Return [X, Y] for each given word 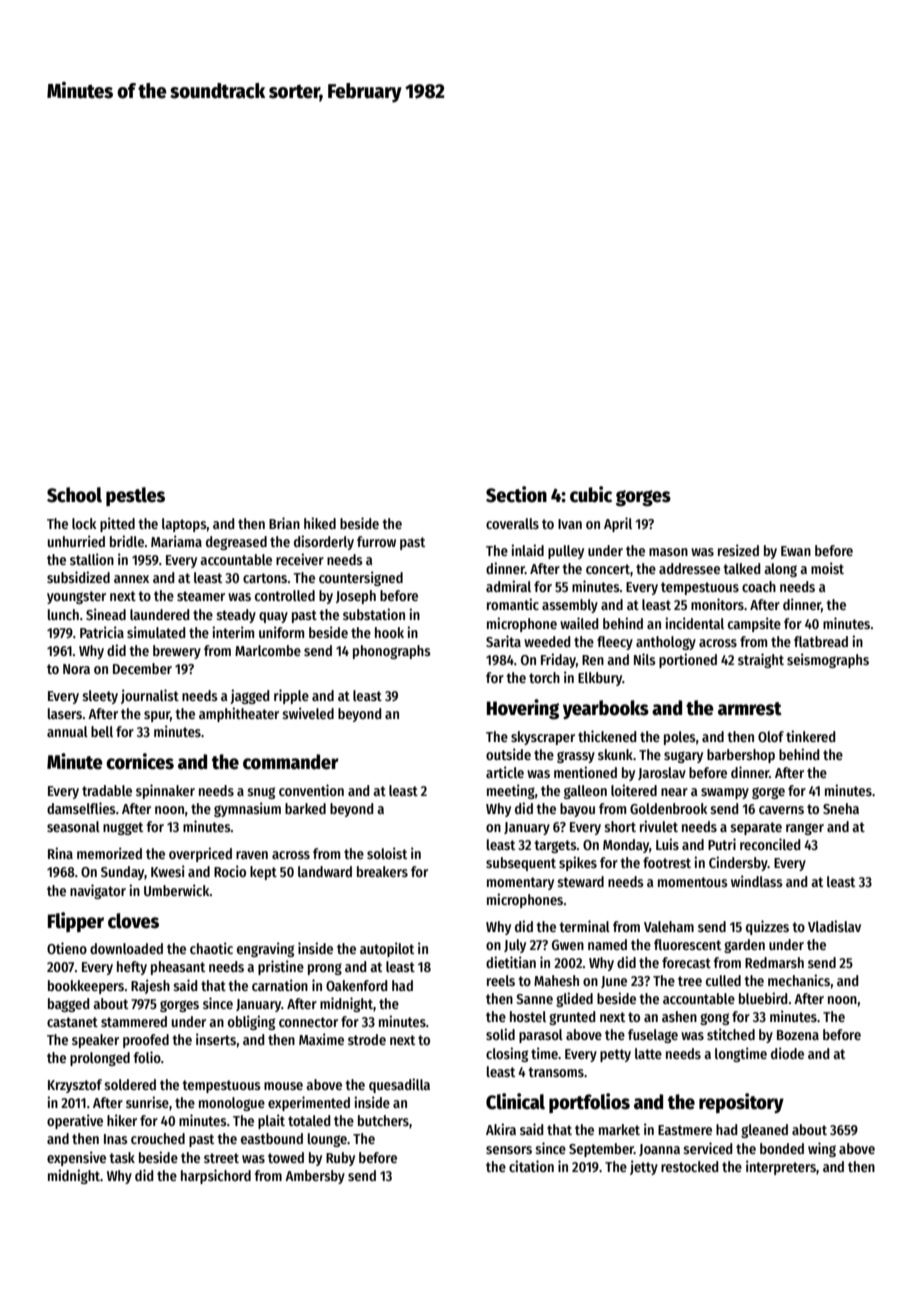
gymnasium [247, 809]
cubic [591, 494]
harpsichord [216, 1176]
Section [516, 494]
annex [131, 579]
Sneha [841, 808]
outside [508, 754]
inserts [216, 1039]
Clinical [515, 1101]
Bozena [798, 1035]
